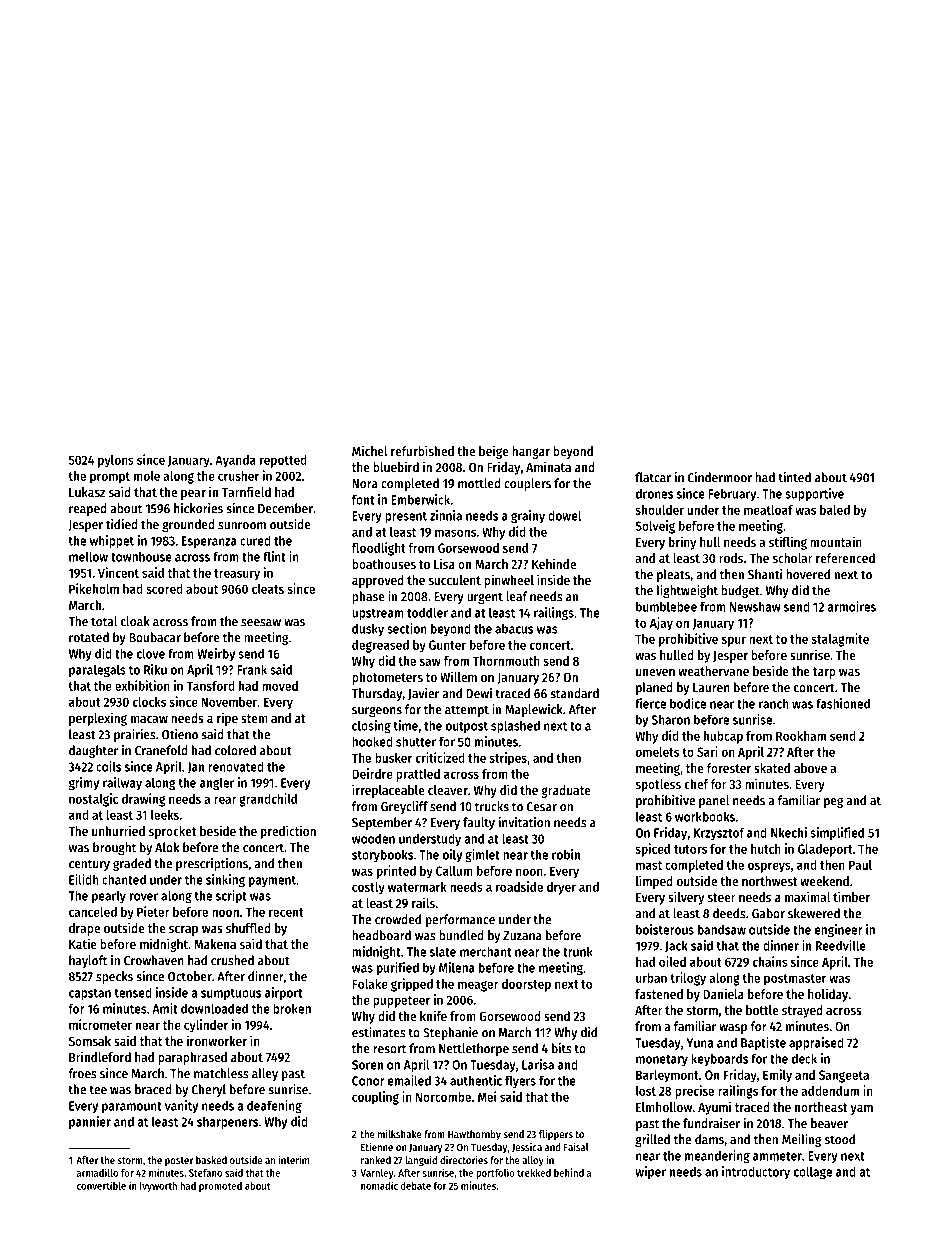  What do you see at coordinates (370, 450) in the screenshot?
I see `Michel` at bounding box center [370, 450].
